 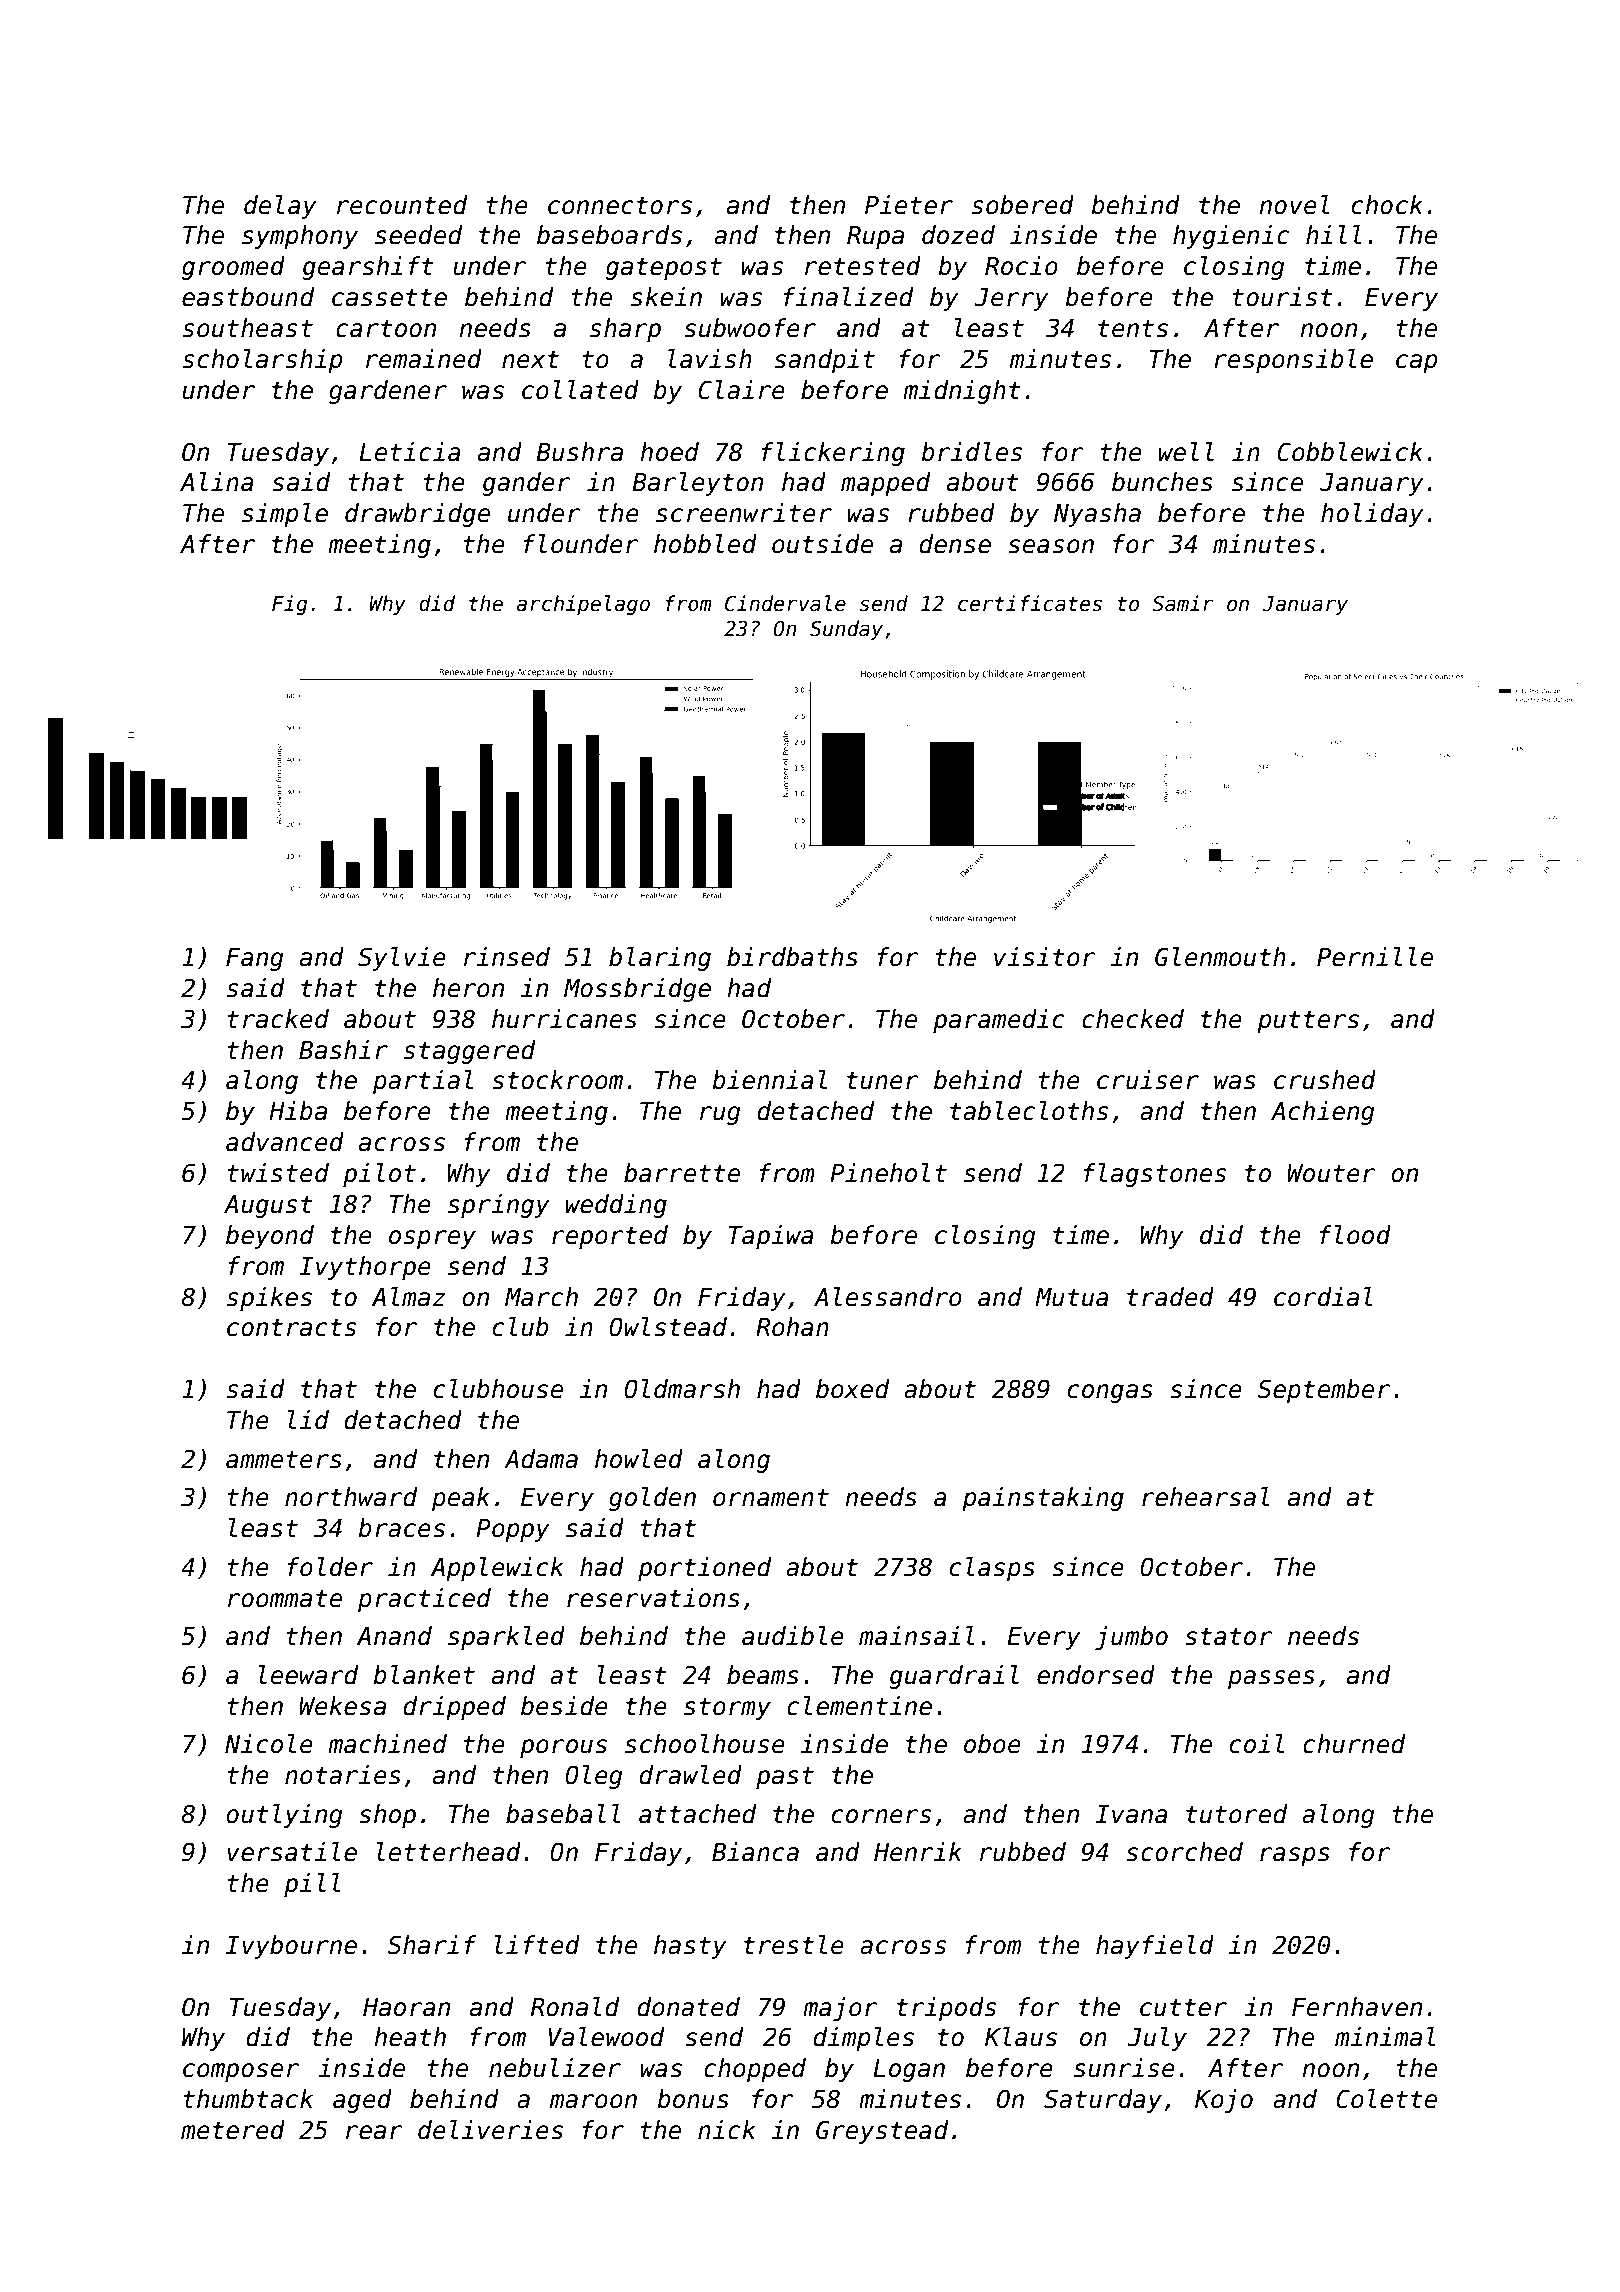 I want to click on Glenmouth, so click(x=1220, y=957).
